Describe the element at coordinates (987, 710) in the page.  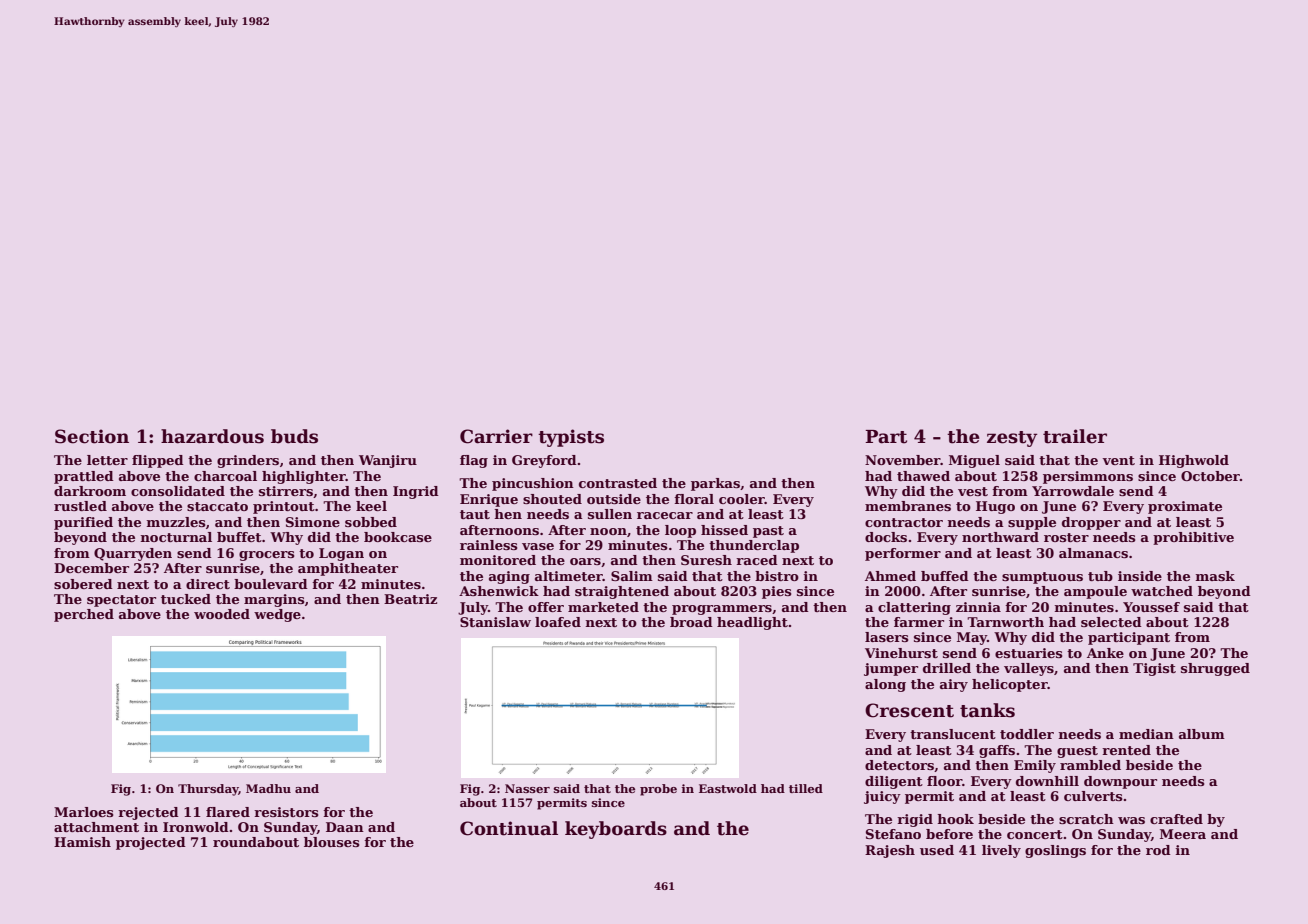
I see `tanks` at that location.
